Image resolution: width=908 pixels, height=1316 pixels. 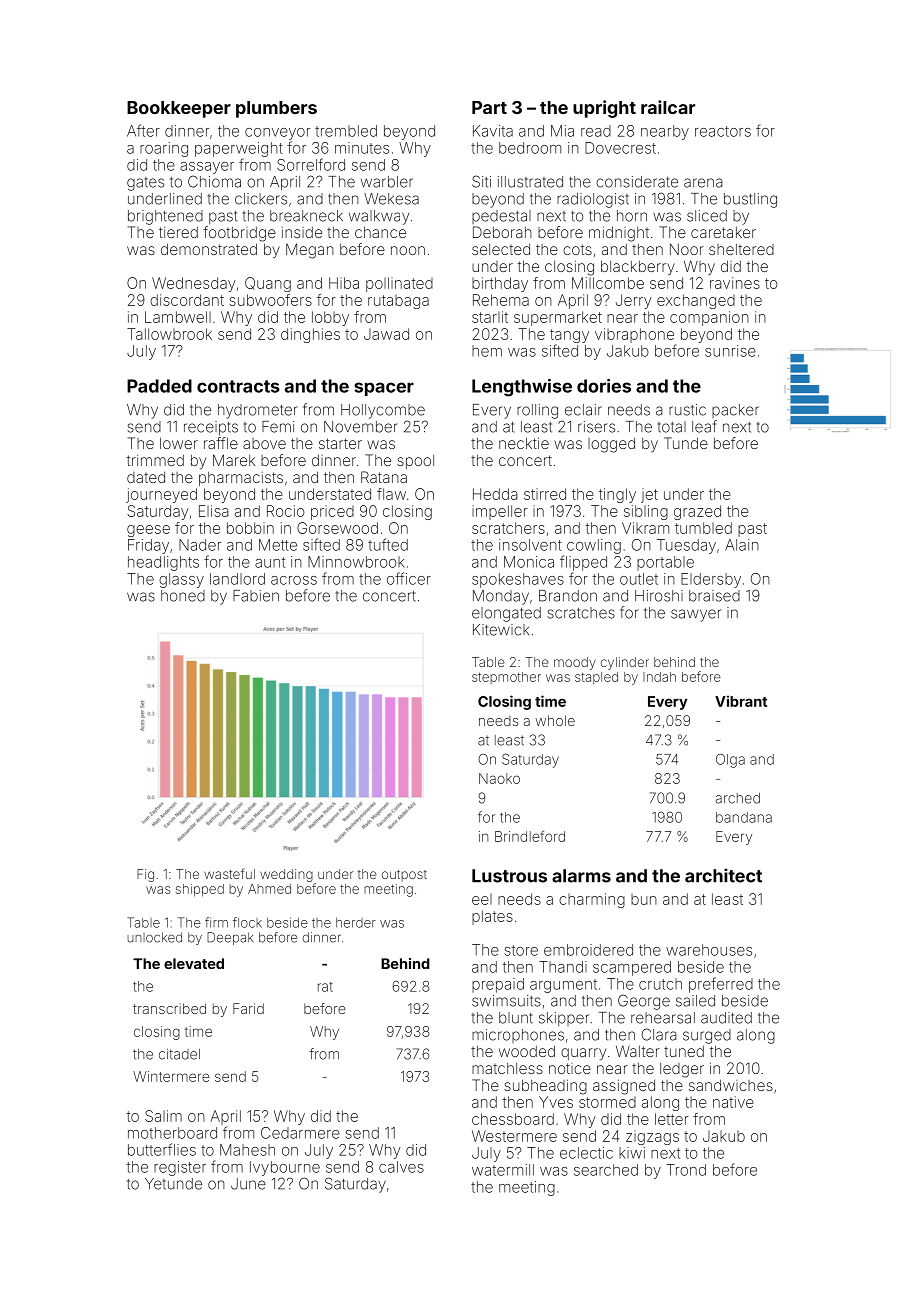 I want to click on warbler, so click(x=387, y=182).
